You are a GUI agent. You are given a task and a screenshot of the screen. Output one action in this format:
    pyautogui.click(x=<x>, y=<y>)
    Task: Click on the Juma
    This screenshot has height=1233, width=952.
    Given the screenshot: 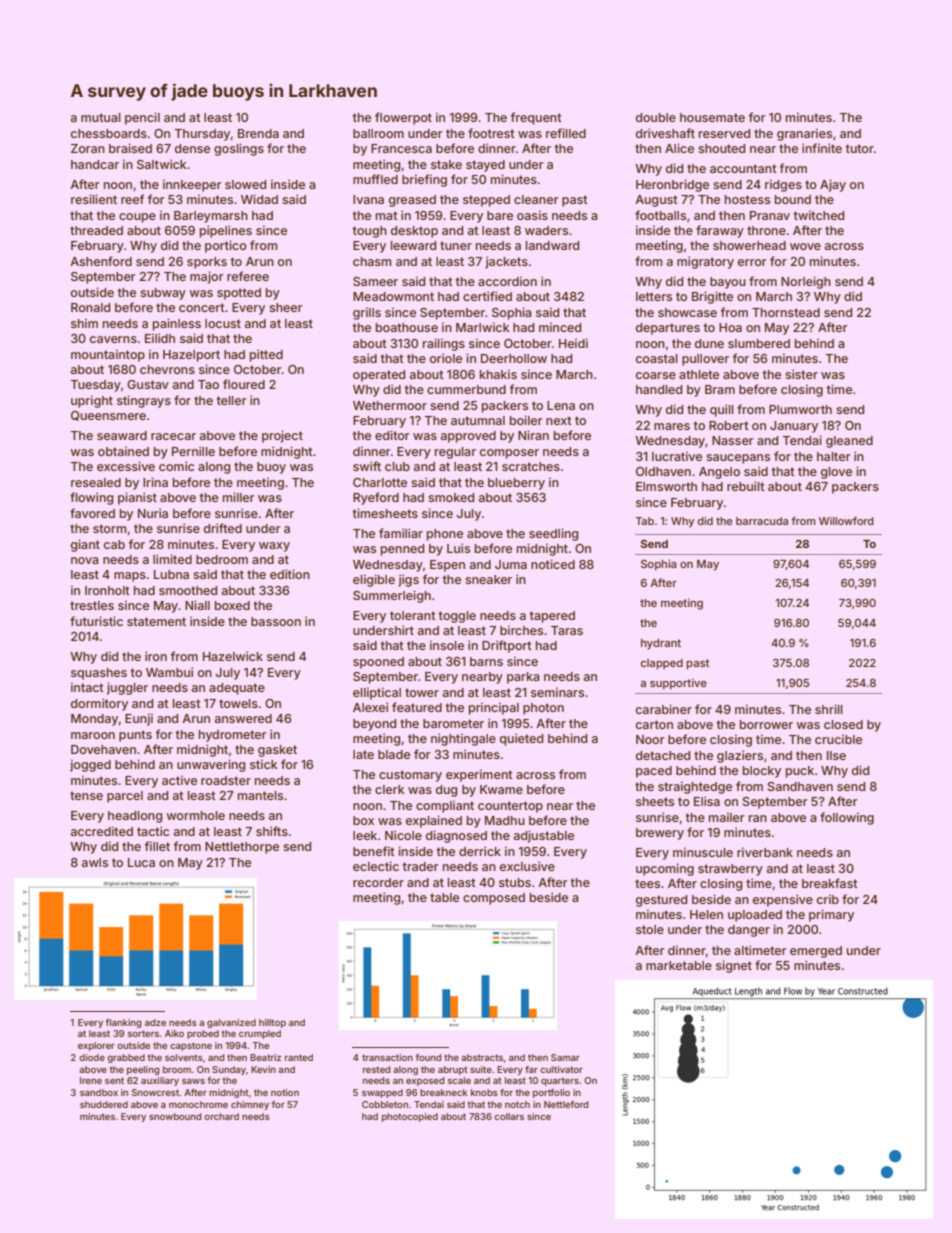 What is the action you would take?
    pyautogui.click(x=511, y=564)
